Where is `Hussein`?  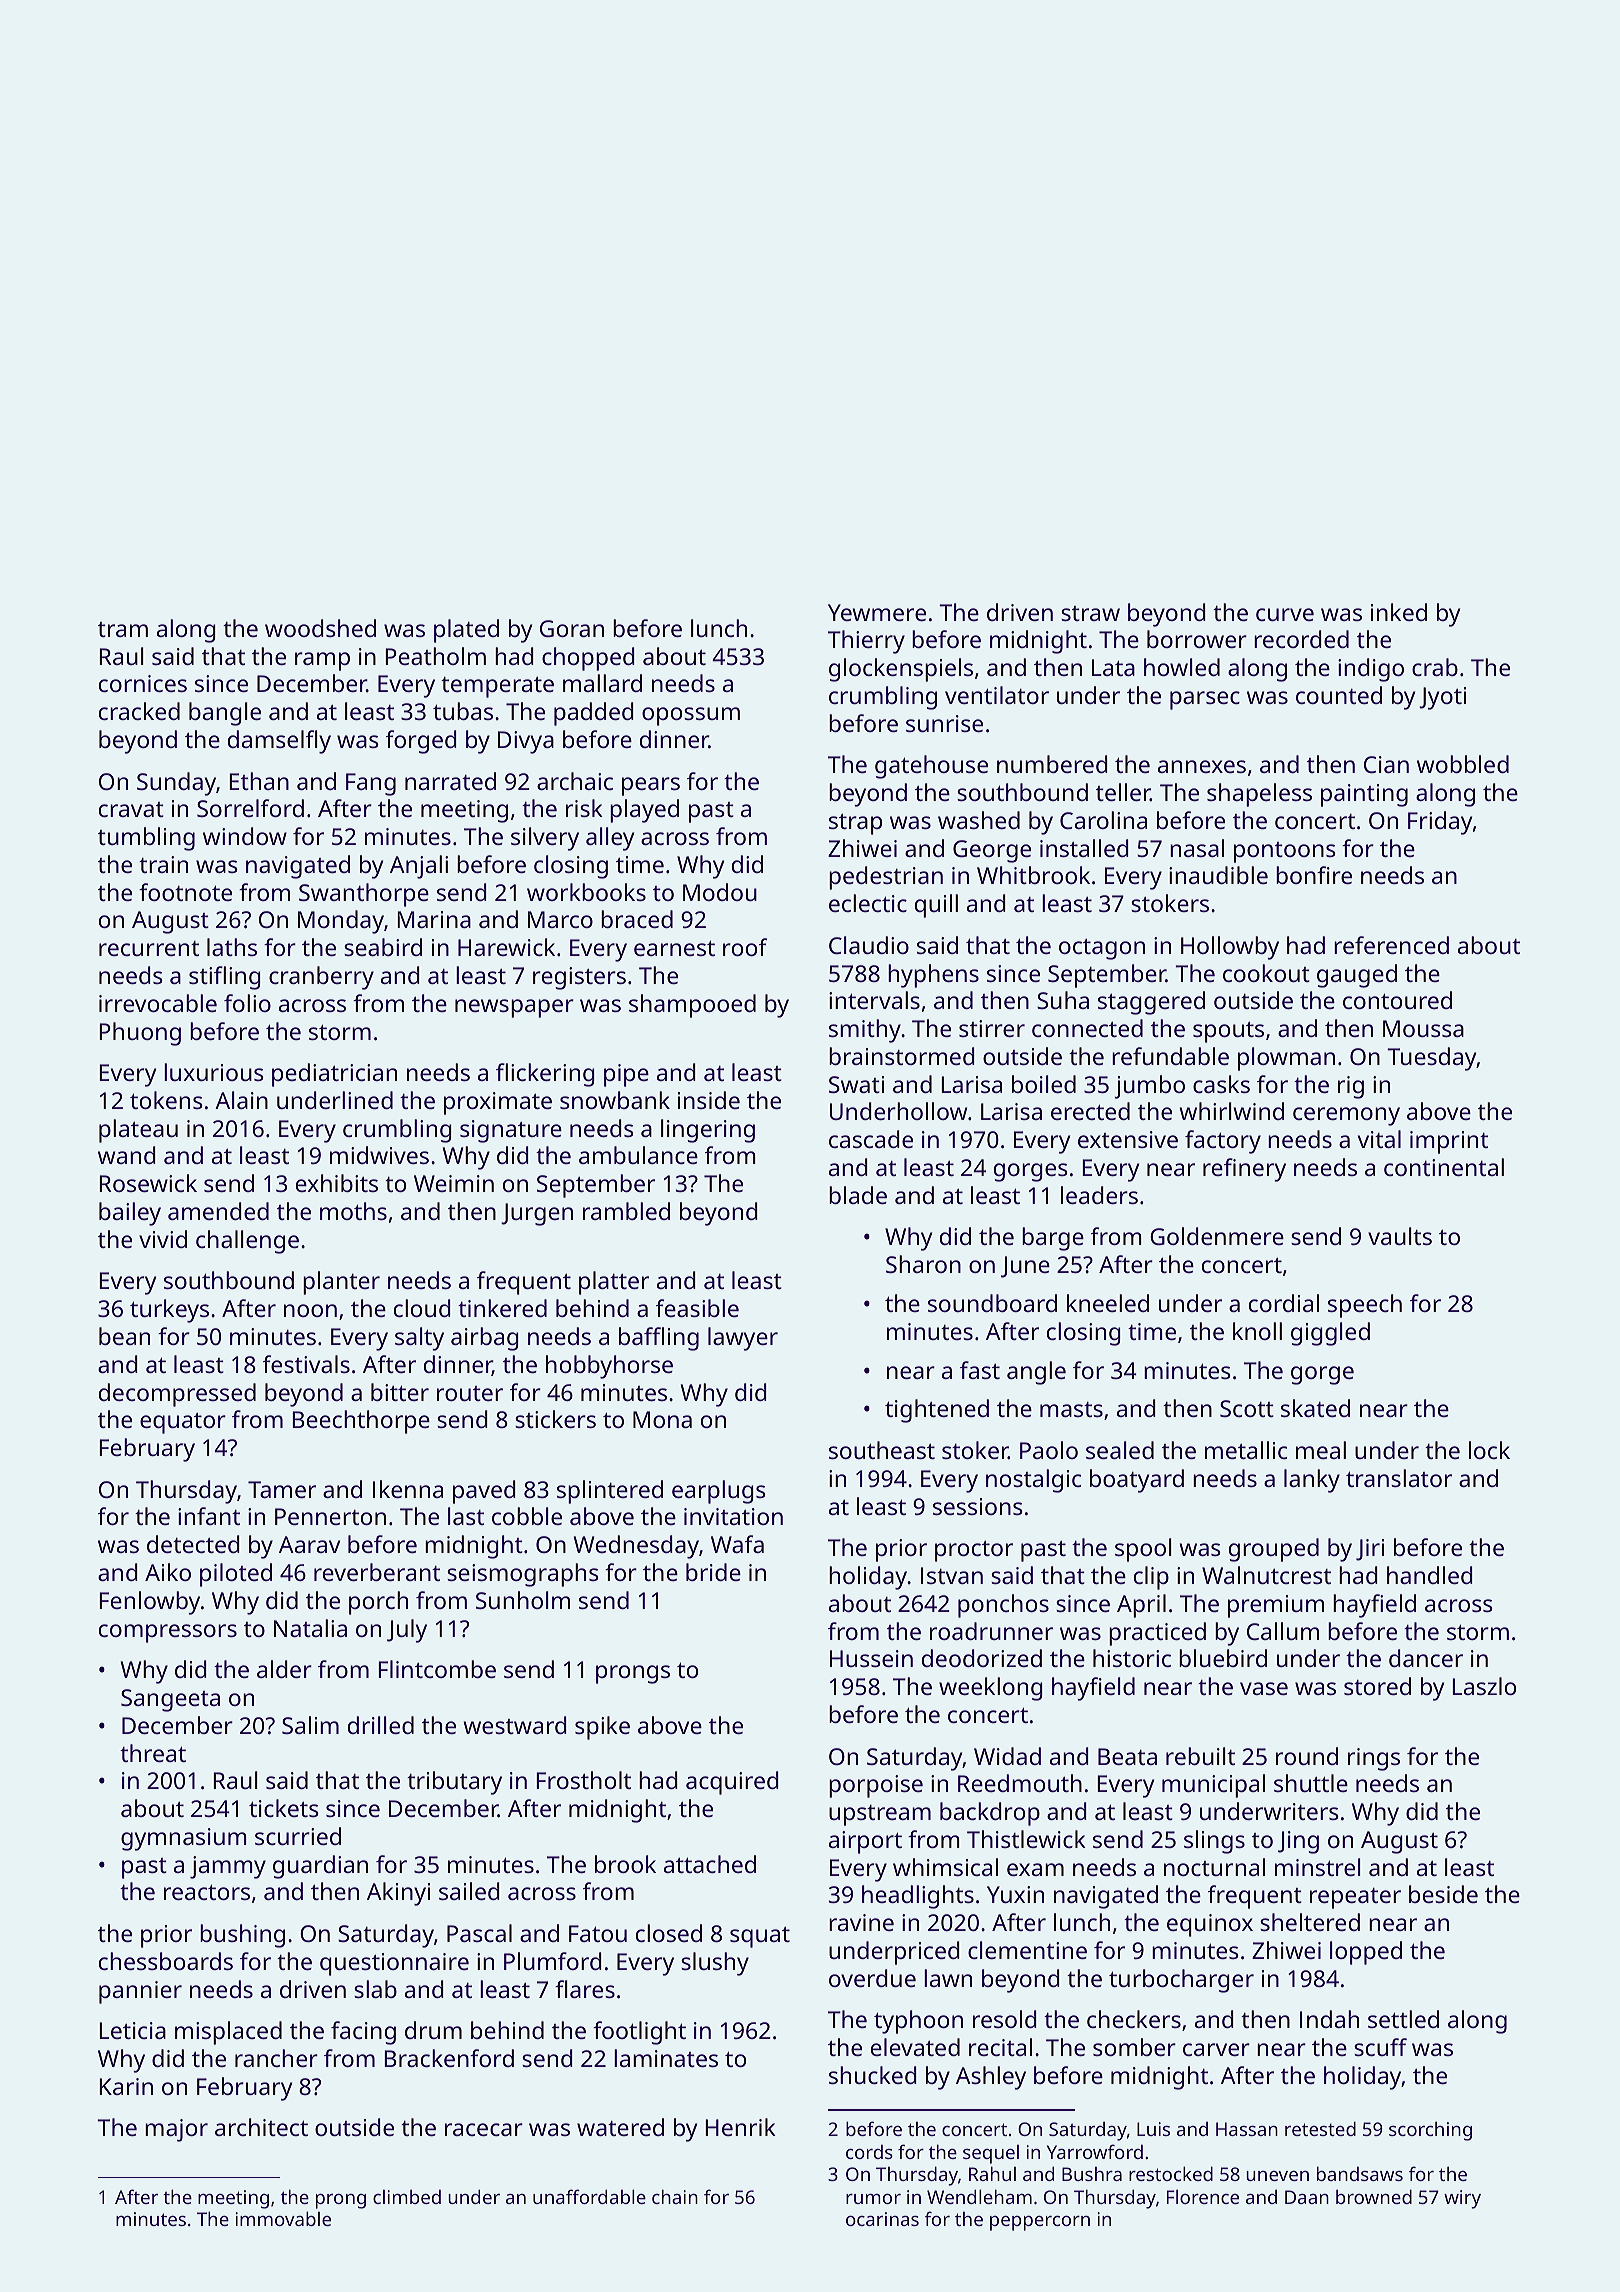
Hussein is located at coordinates (871, 1658).
